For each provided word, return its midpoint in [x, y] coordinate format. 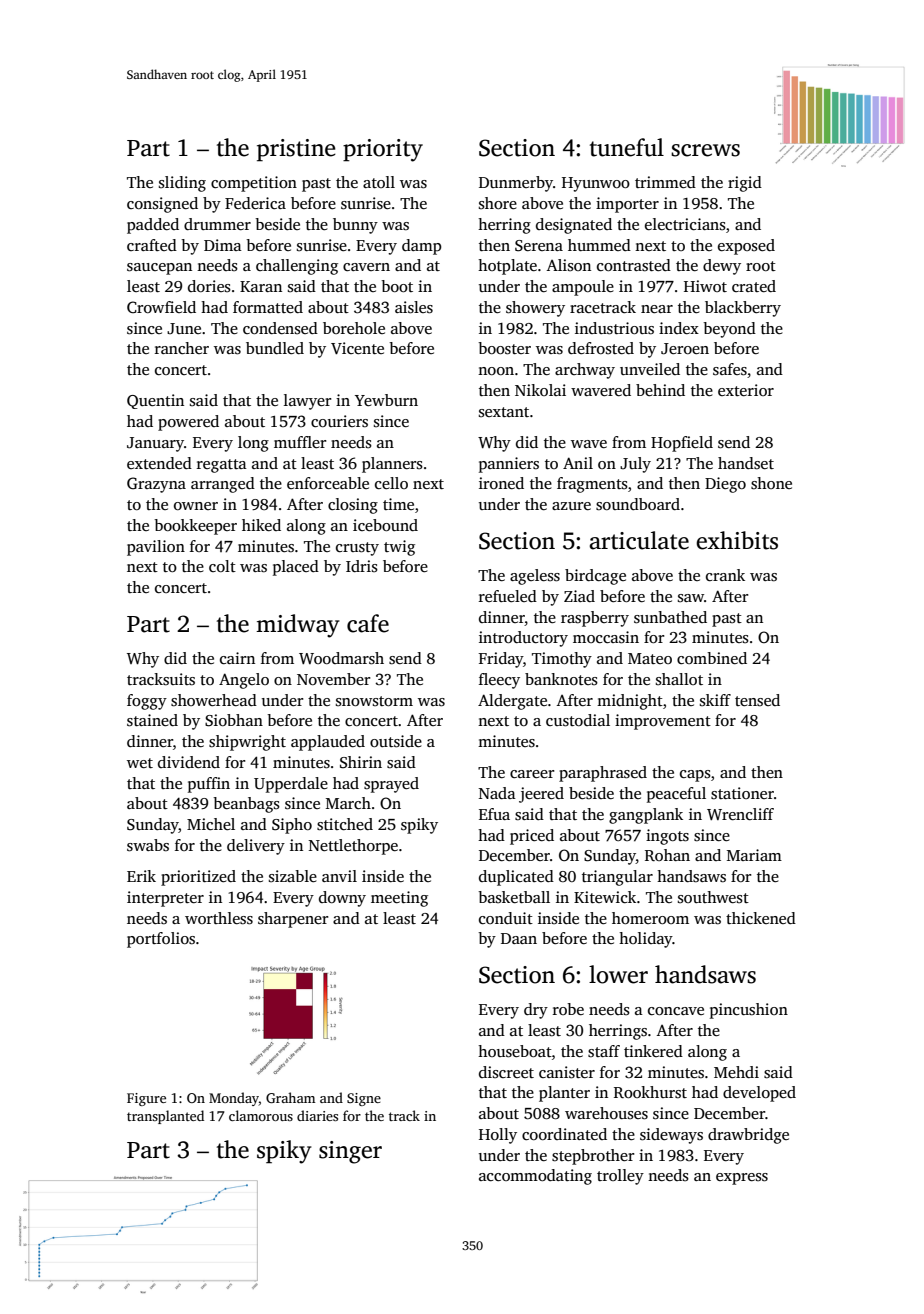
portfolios [161, 940]
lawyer [307, 402]
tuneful [627, 147]
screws [705, 150]
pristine [296, 150]
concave [676, 1011]
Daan [519, 938]
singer [350, 1152]
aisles [414, 307]
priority [383, 150]
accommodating [535, 1177]
